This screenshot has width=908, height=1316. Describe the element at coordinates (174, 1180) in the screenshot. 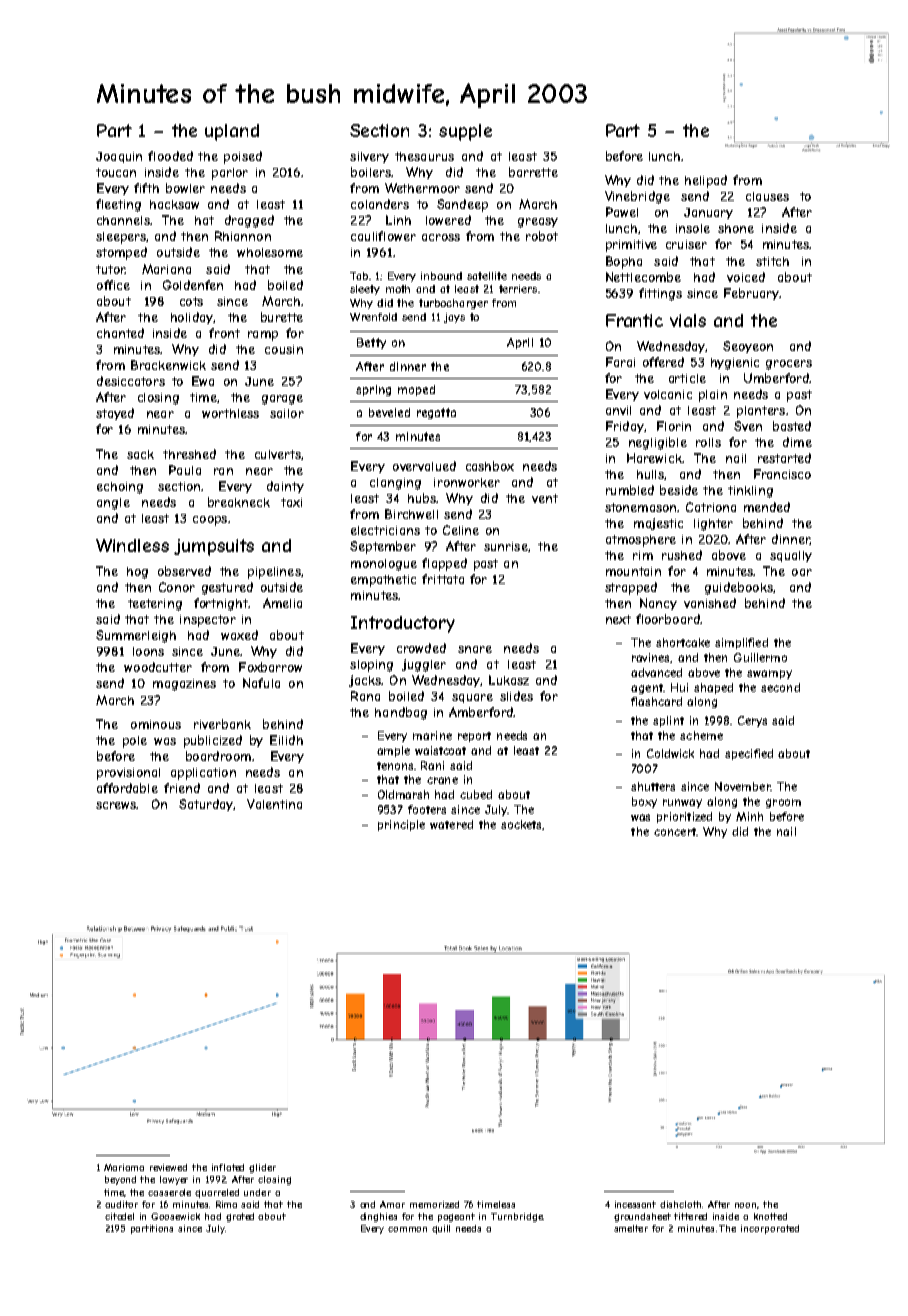

I see `lawyer` at that location.
